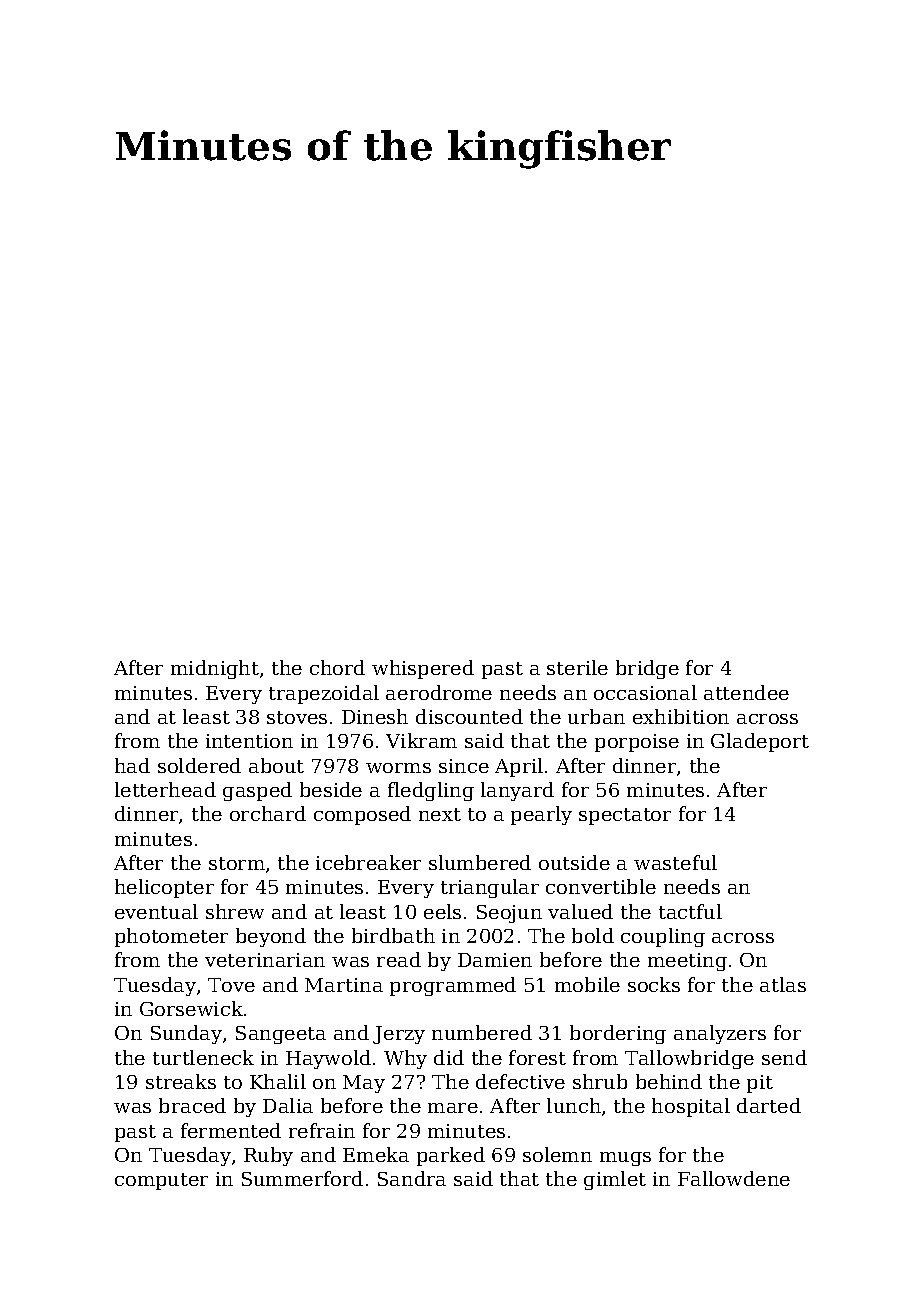  What do you see at coordinates (161, 1181) in the screenshot?
I see `computer` at bounding box center [161, 1181].
